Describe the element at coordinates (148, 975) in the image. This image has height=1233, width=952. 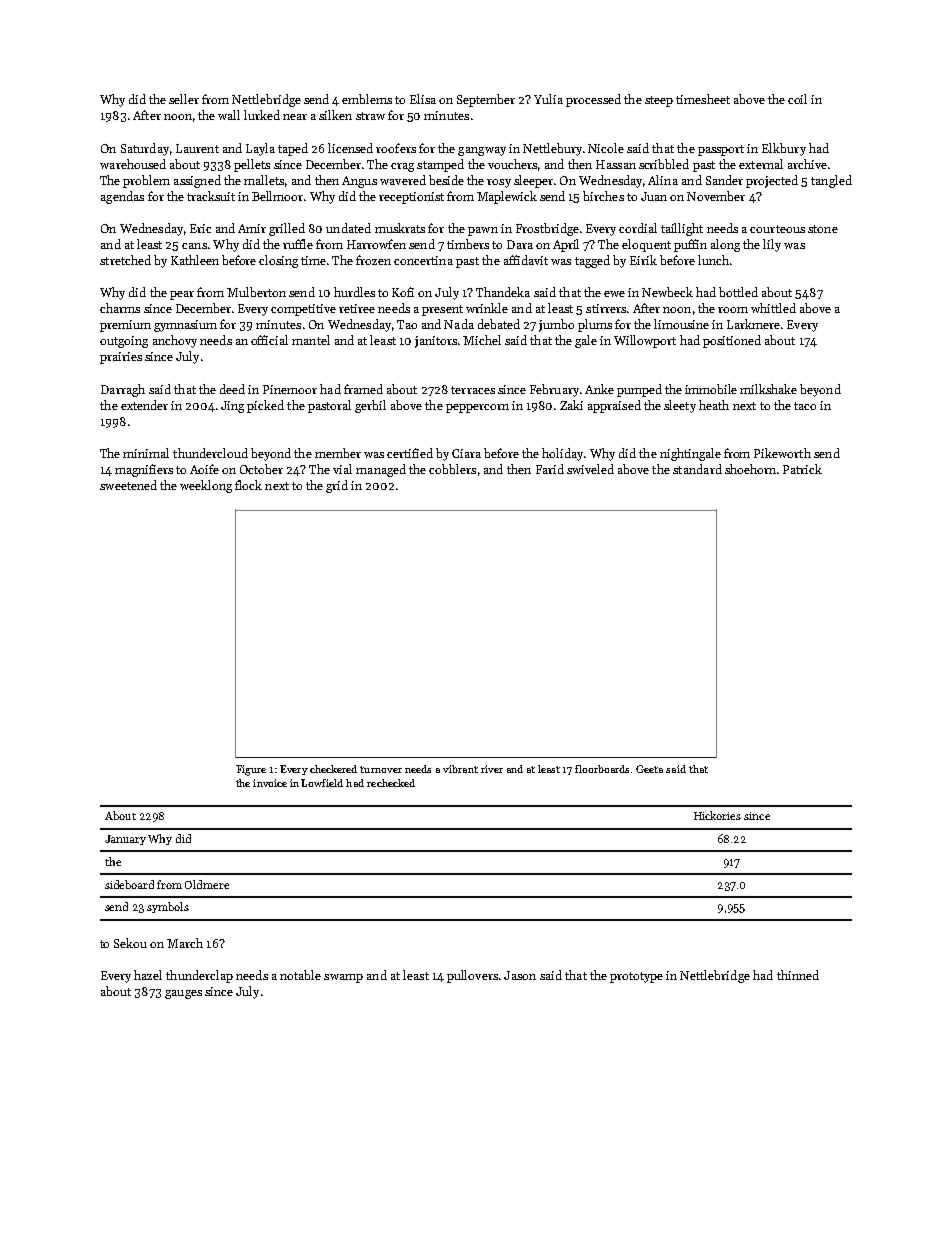
I see `hazel` at that location.
